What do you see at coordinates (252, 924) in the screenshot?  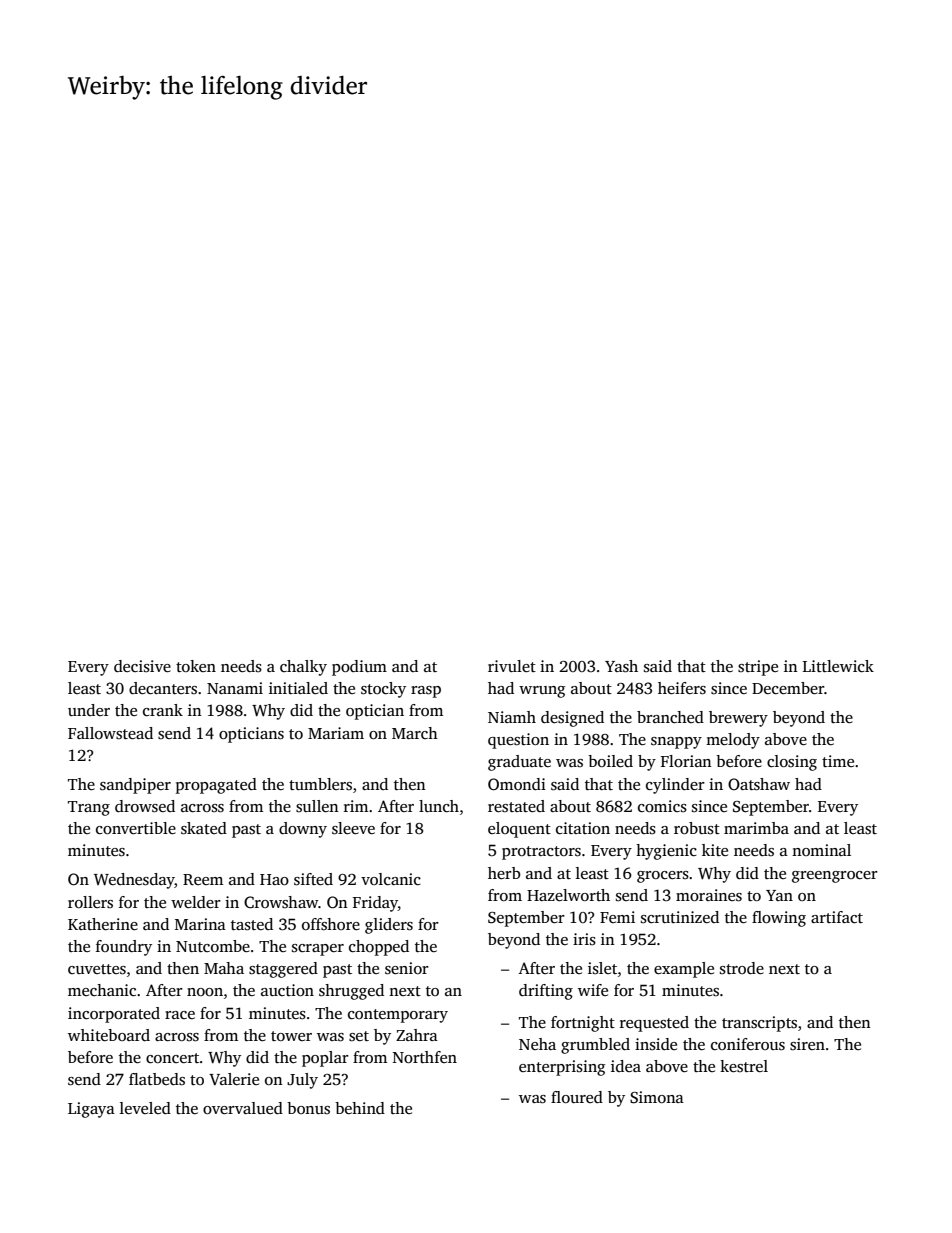 I see `tasted` at bounding box center [252, 924].
